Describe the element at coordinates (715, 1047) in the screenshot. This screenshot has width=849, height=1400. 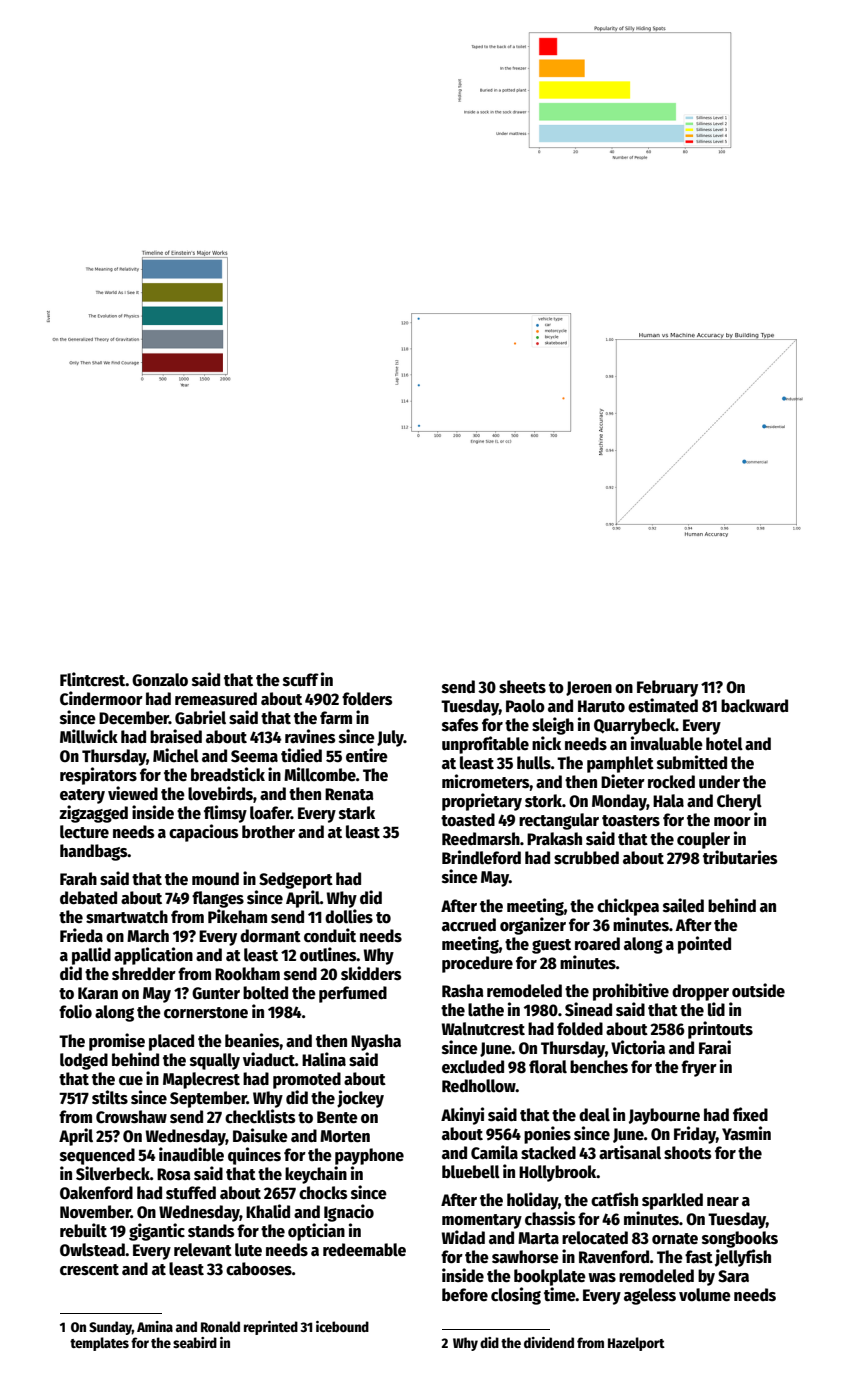
I see `Farai` at that location.
